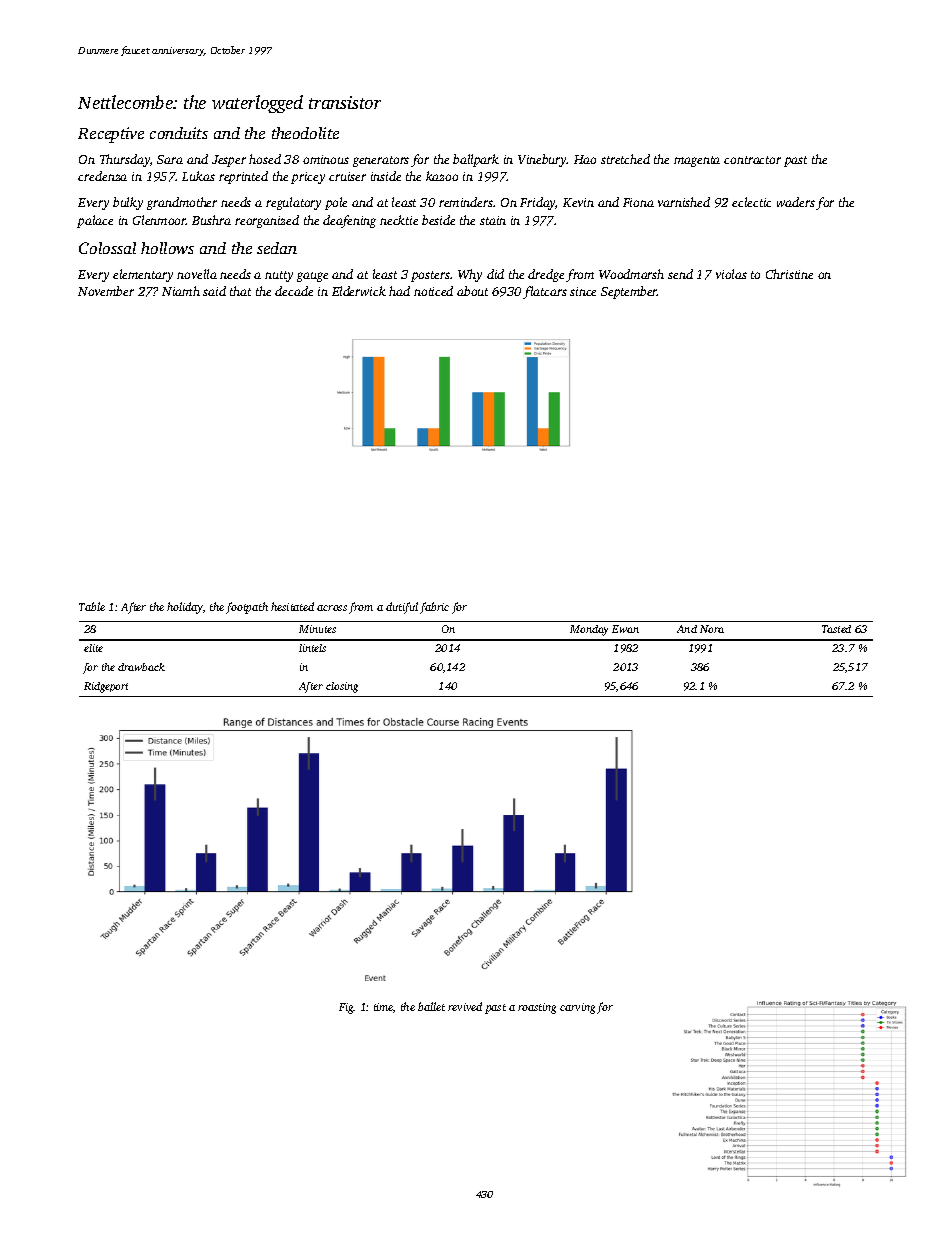  Describe the element at coordinates (789, 274) in the screenshot. I see `Christine` at that location.
